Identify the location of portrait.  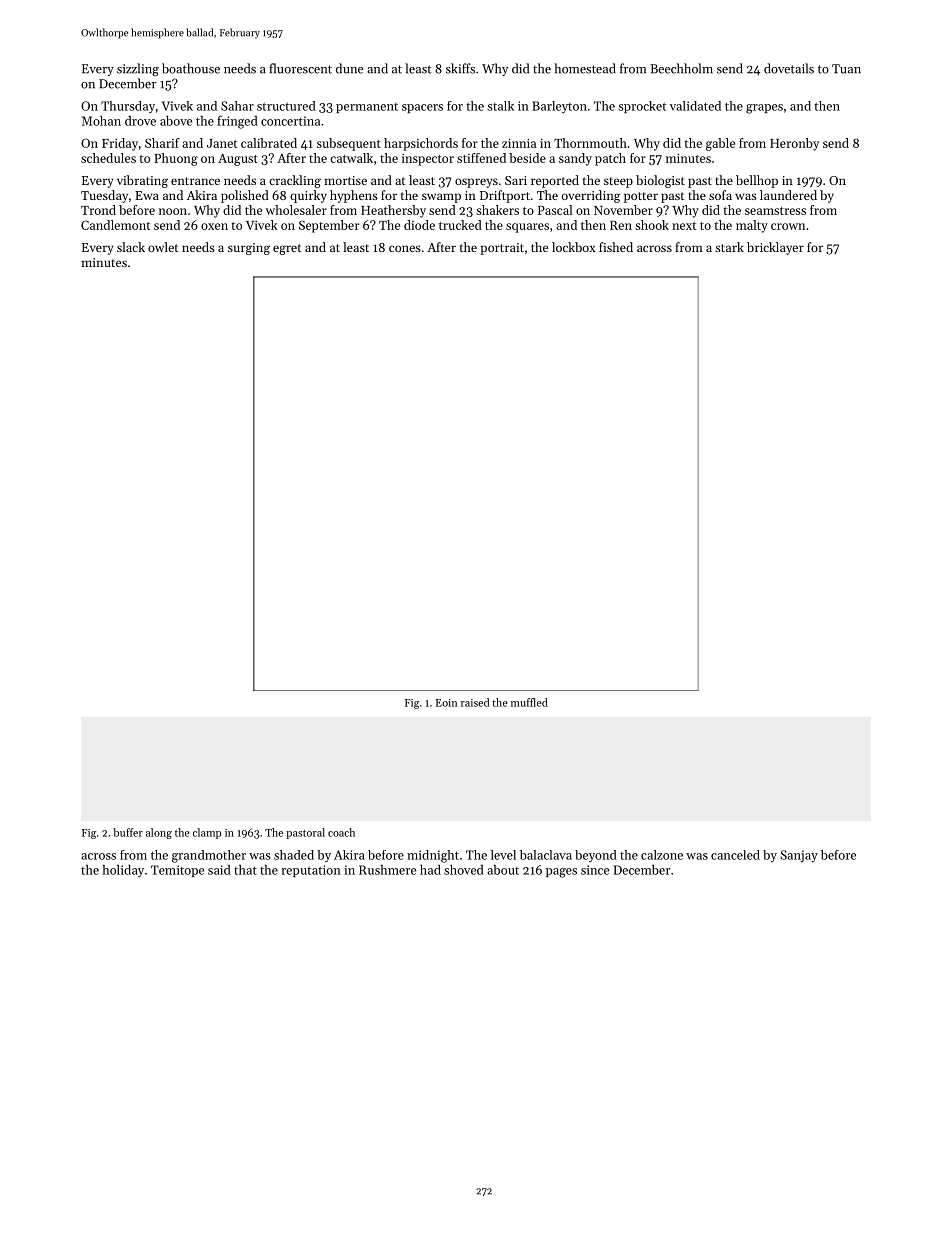
(502, 249).
